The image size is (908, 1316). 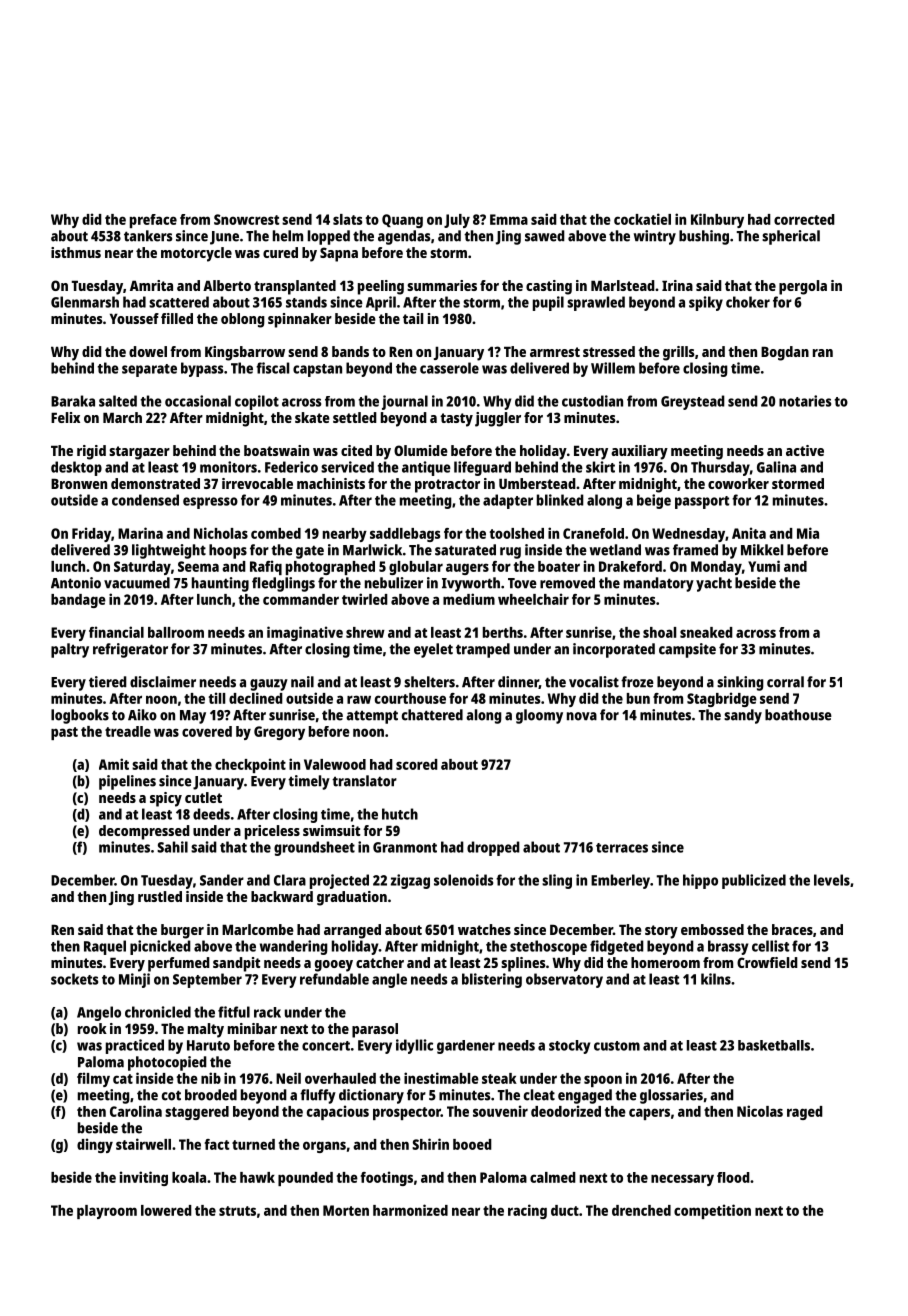 What do you see at coordinates (642, 219) in the image?
I see `cockatiel` at bounding box center [642, 219].
